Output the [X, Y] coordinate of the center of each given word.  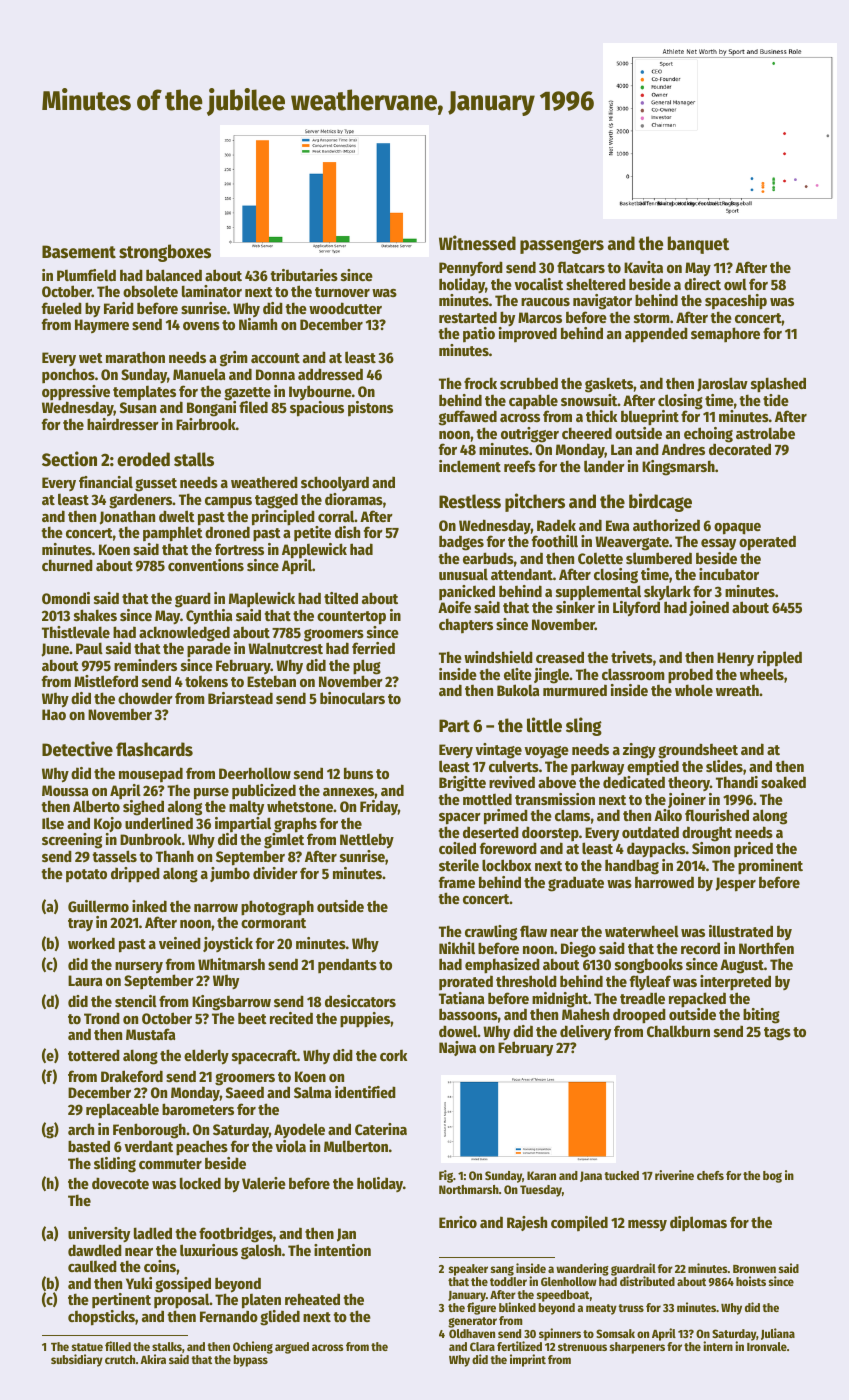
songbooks [649, 966]
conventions [206, 565]
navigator [602, 302]
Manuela [199, 374]
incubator [729, 574]
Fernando [229, 1316]
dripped [135, 875]
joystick [228, 944]
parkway [597, 767]
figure [481, 1308]
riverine [674, 1175]
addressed [330, 374]
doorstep [550, 834]
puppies [365, 1020]
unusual [463, 574]
